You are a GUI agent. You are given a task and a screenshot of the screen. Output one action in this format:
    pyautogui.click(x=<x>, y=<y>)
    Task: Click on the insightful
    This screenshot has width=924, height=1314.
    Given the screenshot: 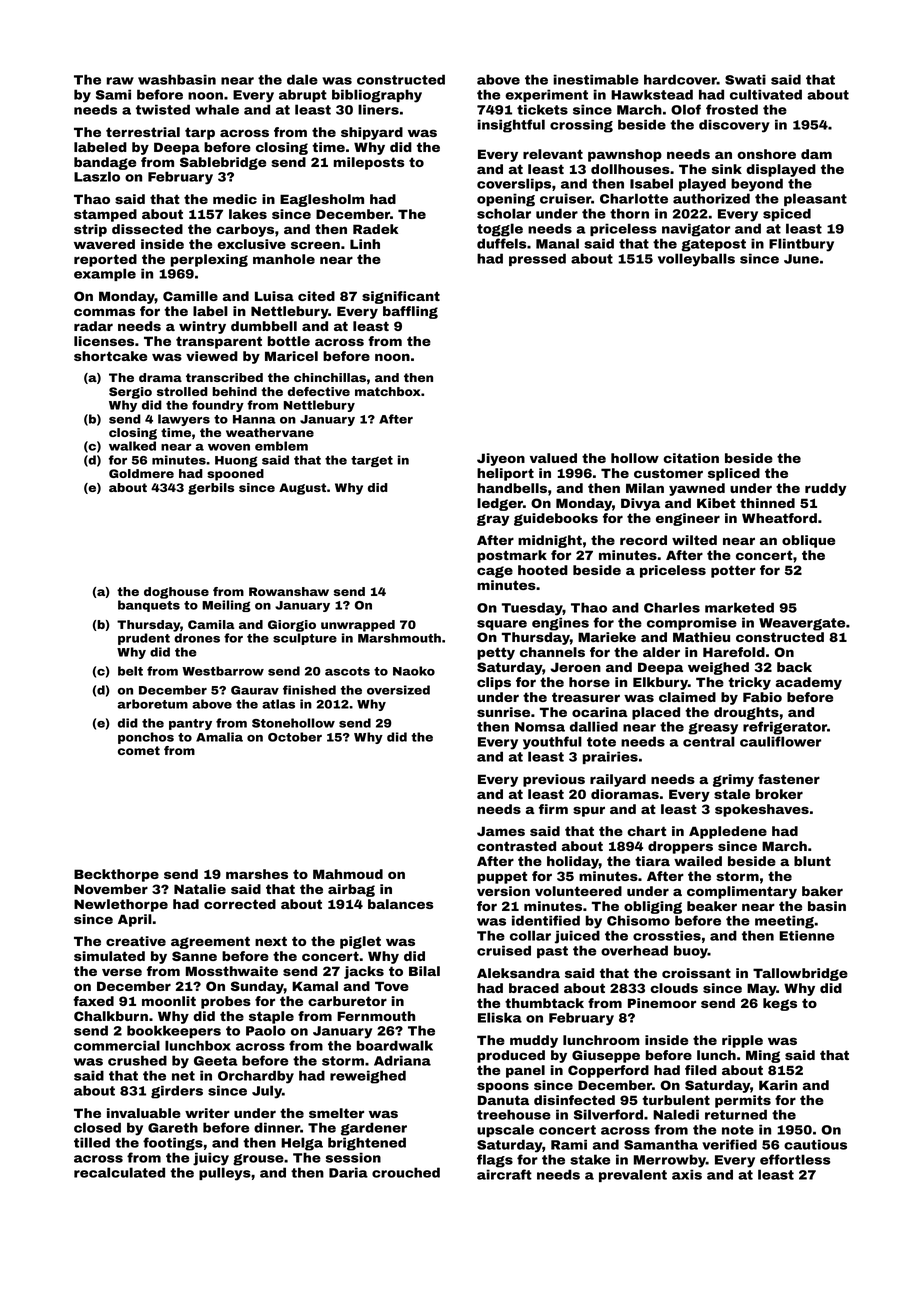 What is the action you would take?
    pyautogui.click(x=511, y=126)
